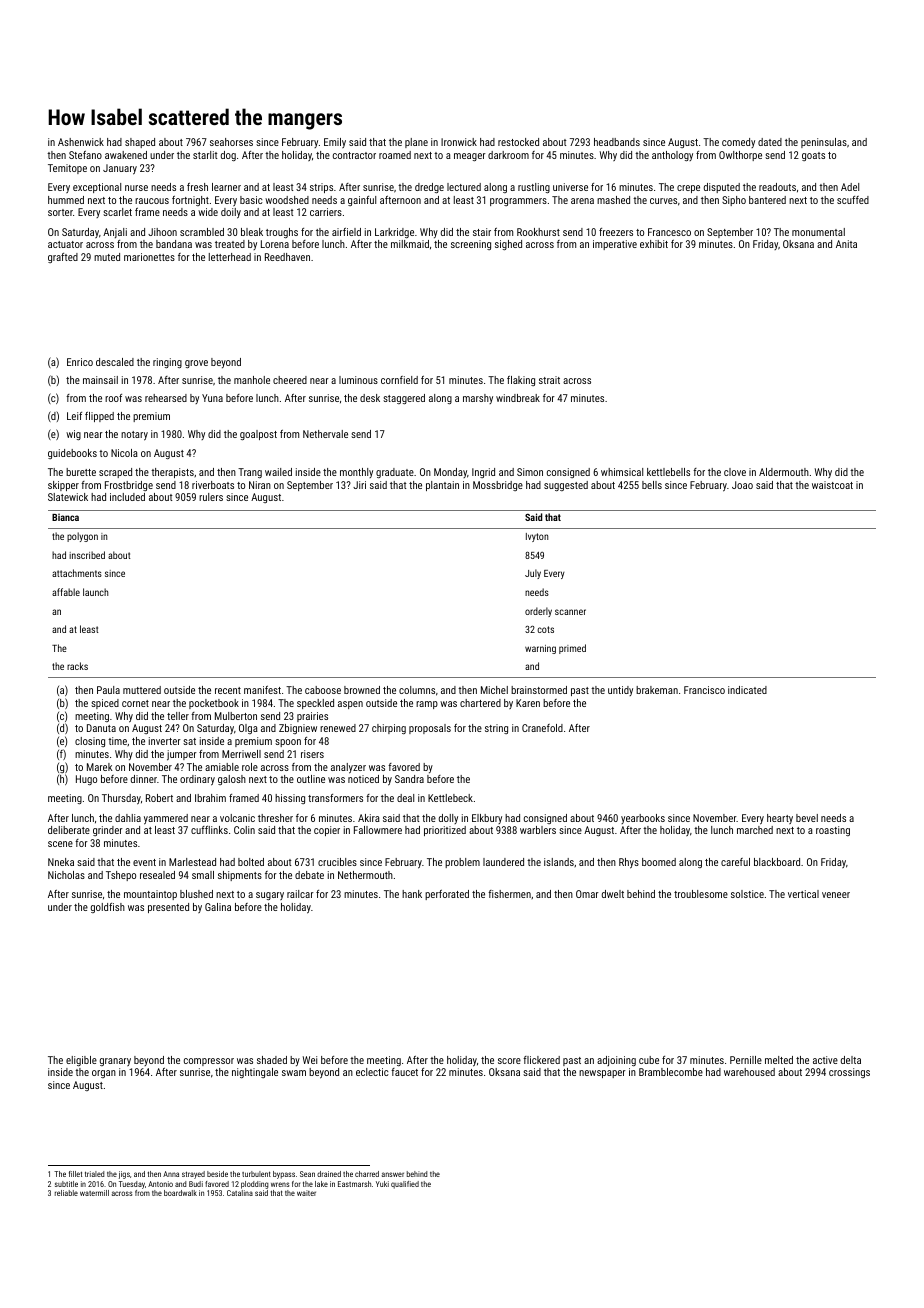 Image resolution: width=924 pixels, height=1308 pixels. I want to click on primed, so click(572, 649).
